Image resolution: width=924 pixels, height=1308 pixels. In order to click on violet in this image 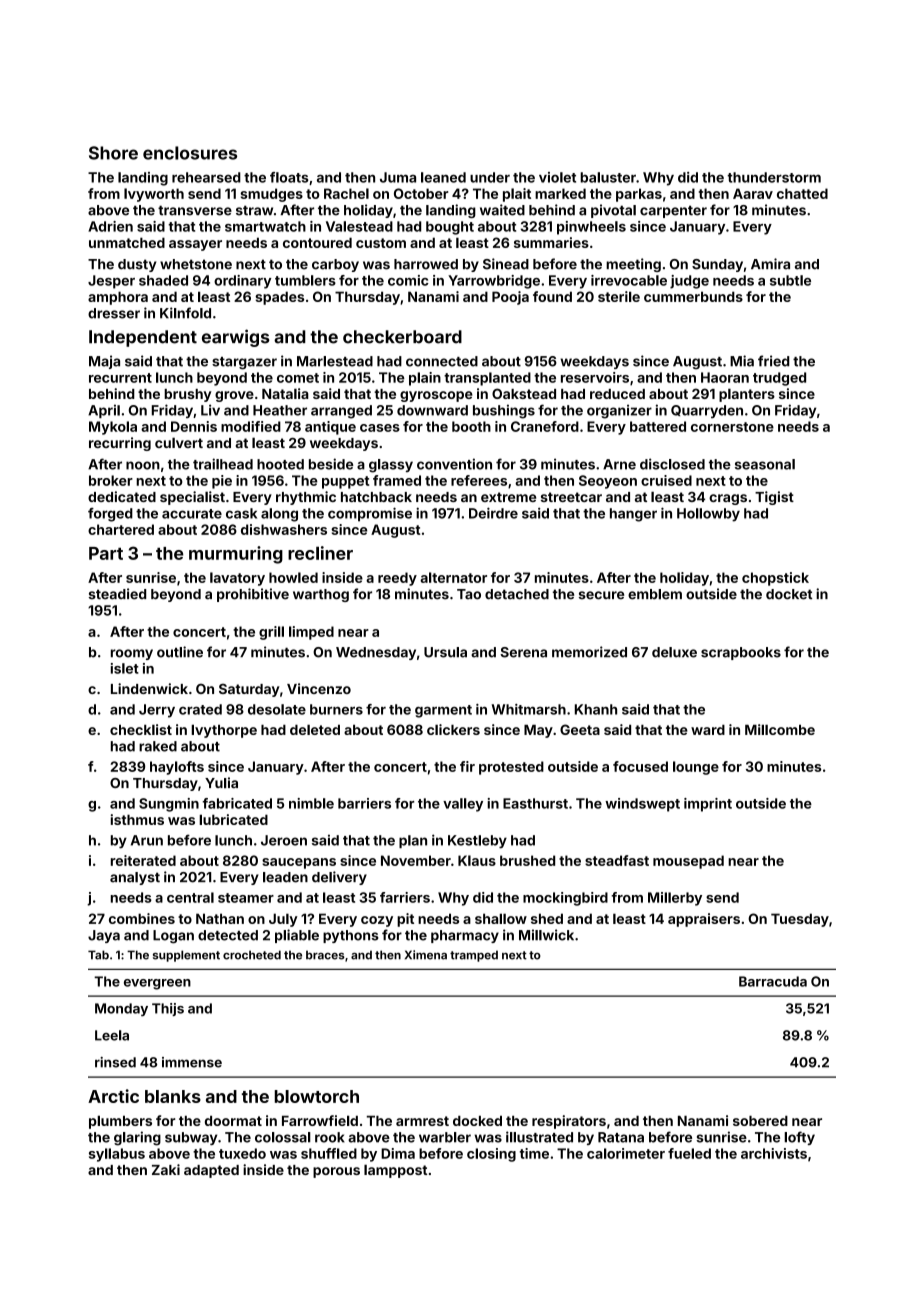, I will do `click(557, 177)`.
